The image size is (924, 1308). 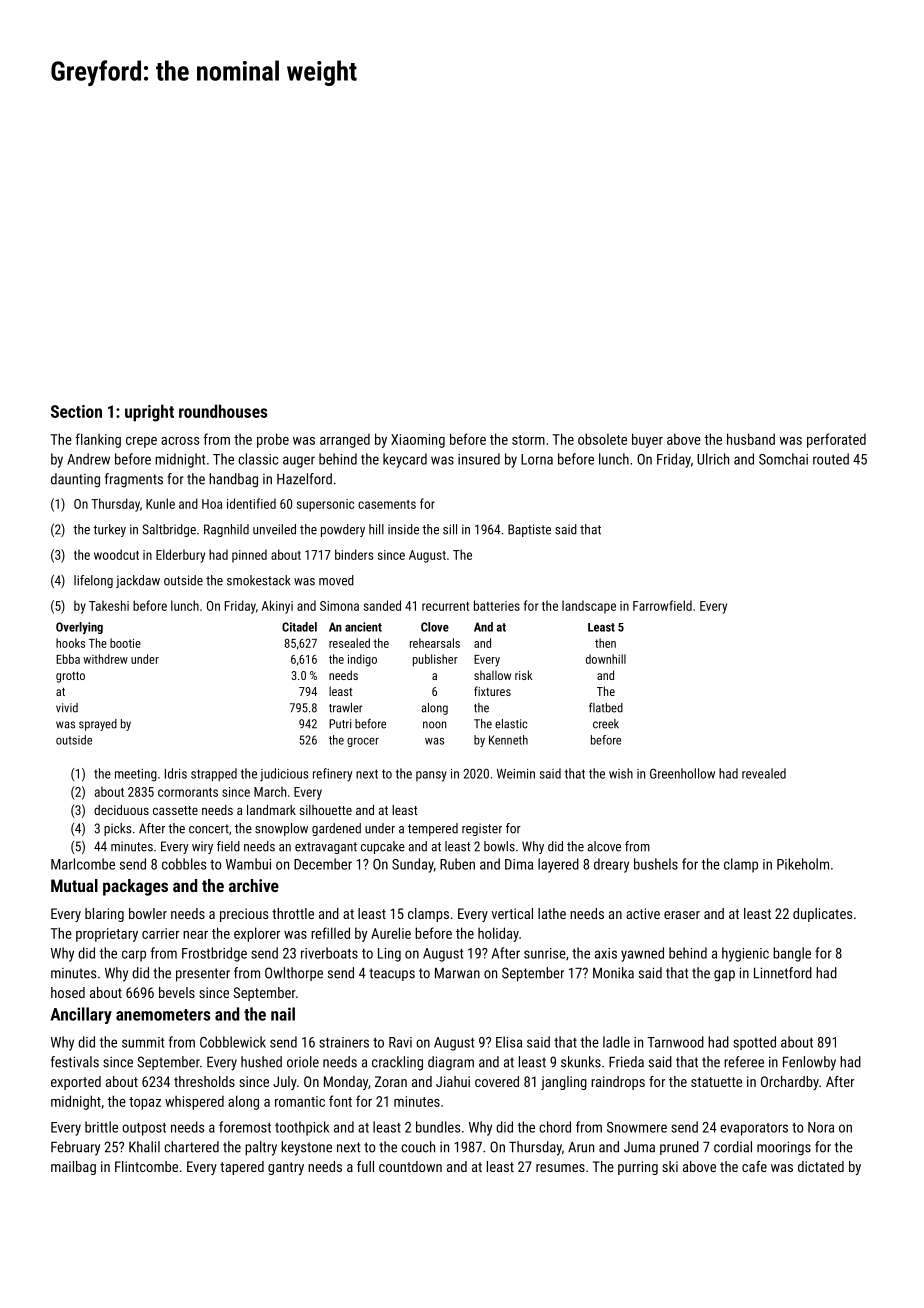 I want to click on withdrew, so click(x=105, y=659).
